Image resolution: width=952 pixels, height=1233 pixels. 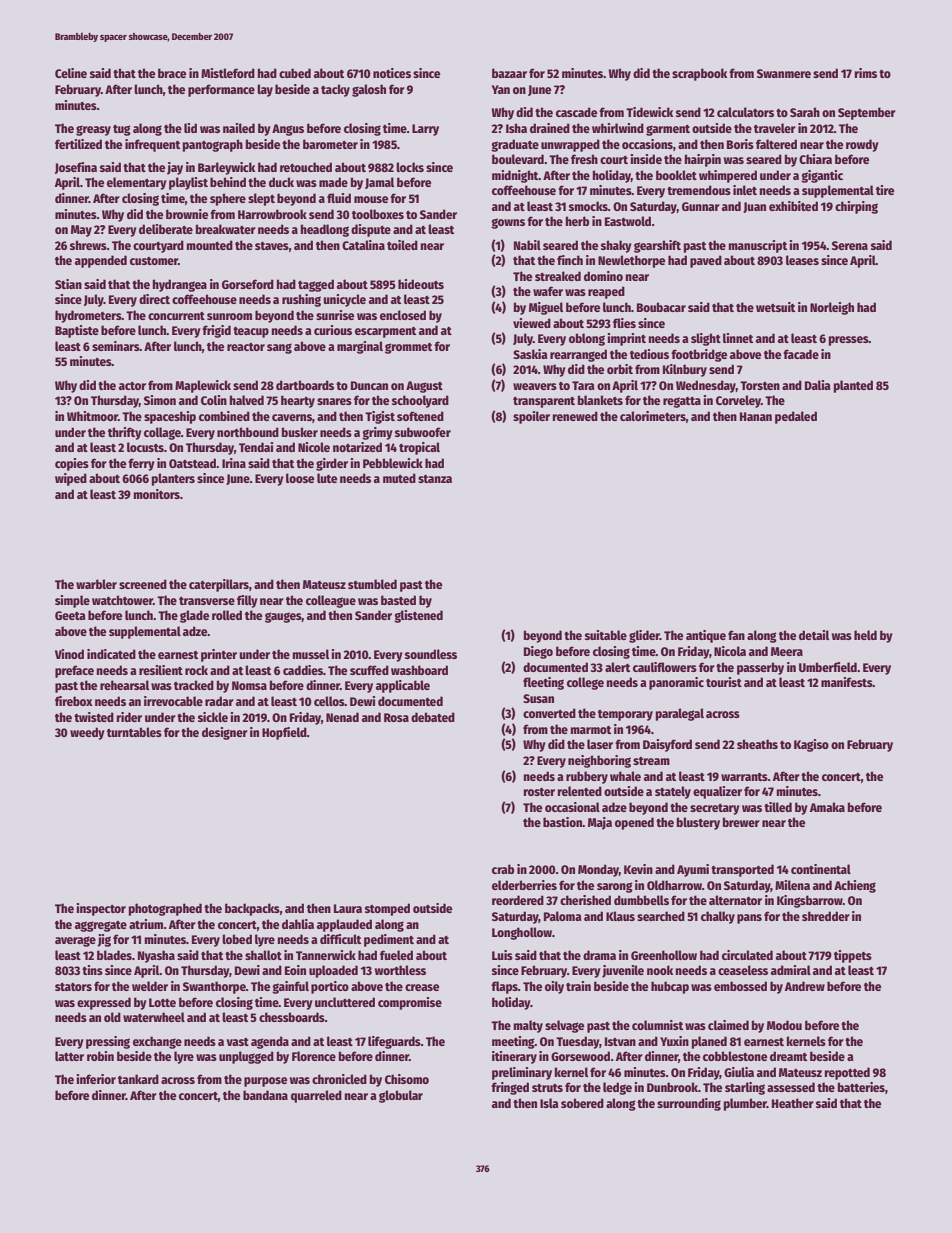 I want to click on Chisomo, so click(x=407, y=1079).
